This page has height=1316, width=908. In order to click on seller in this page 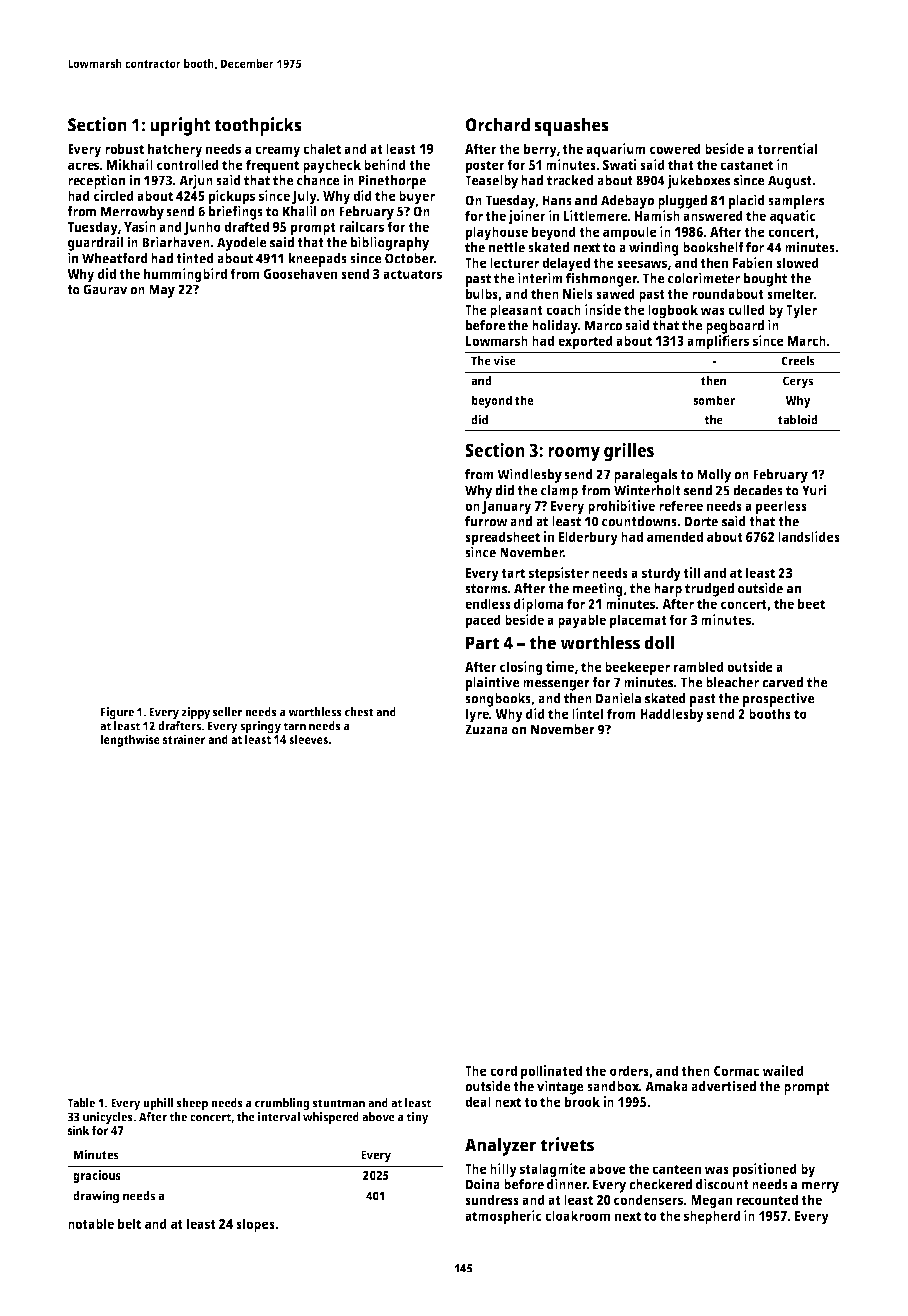, I will do `click(228, 712)`.
